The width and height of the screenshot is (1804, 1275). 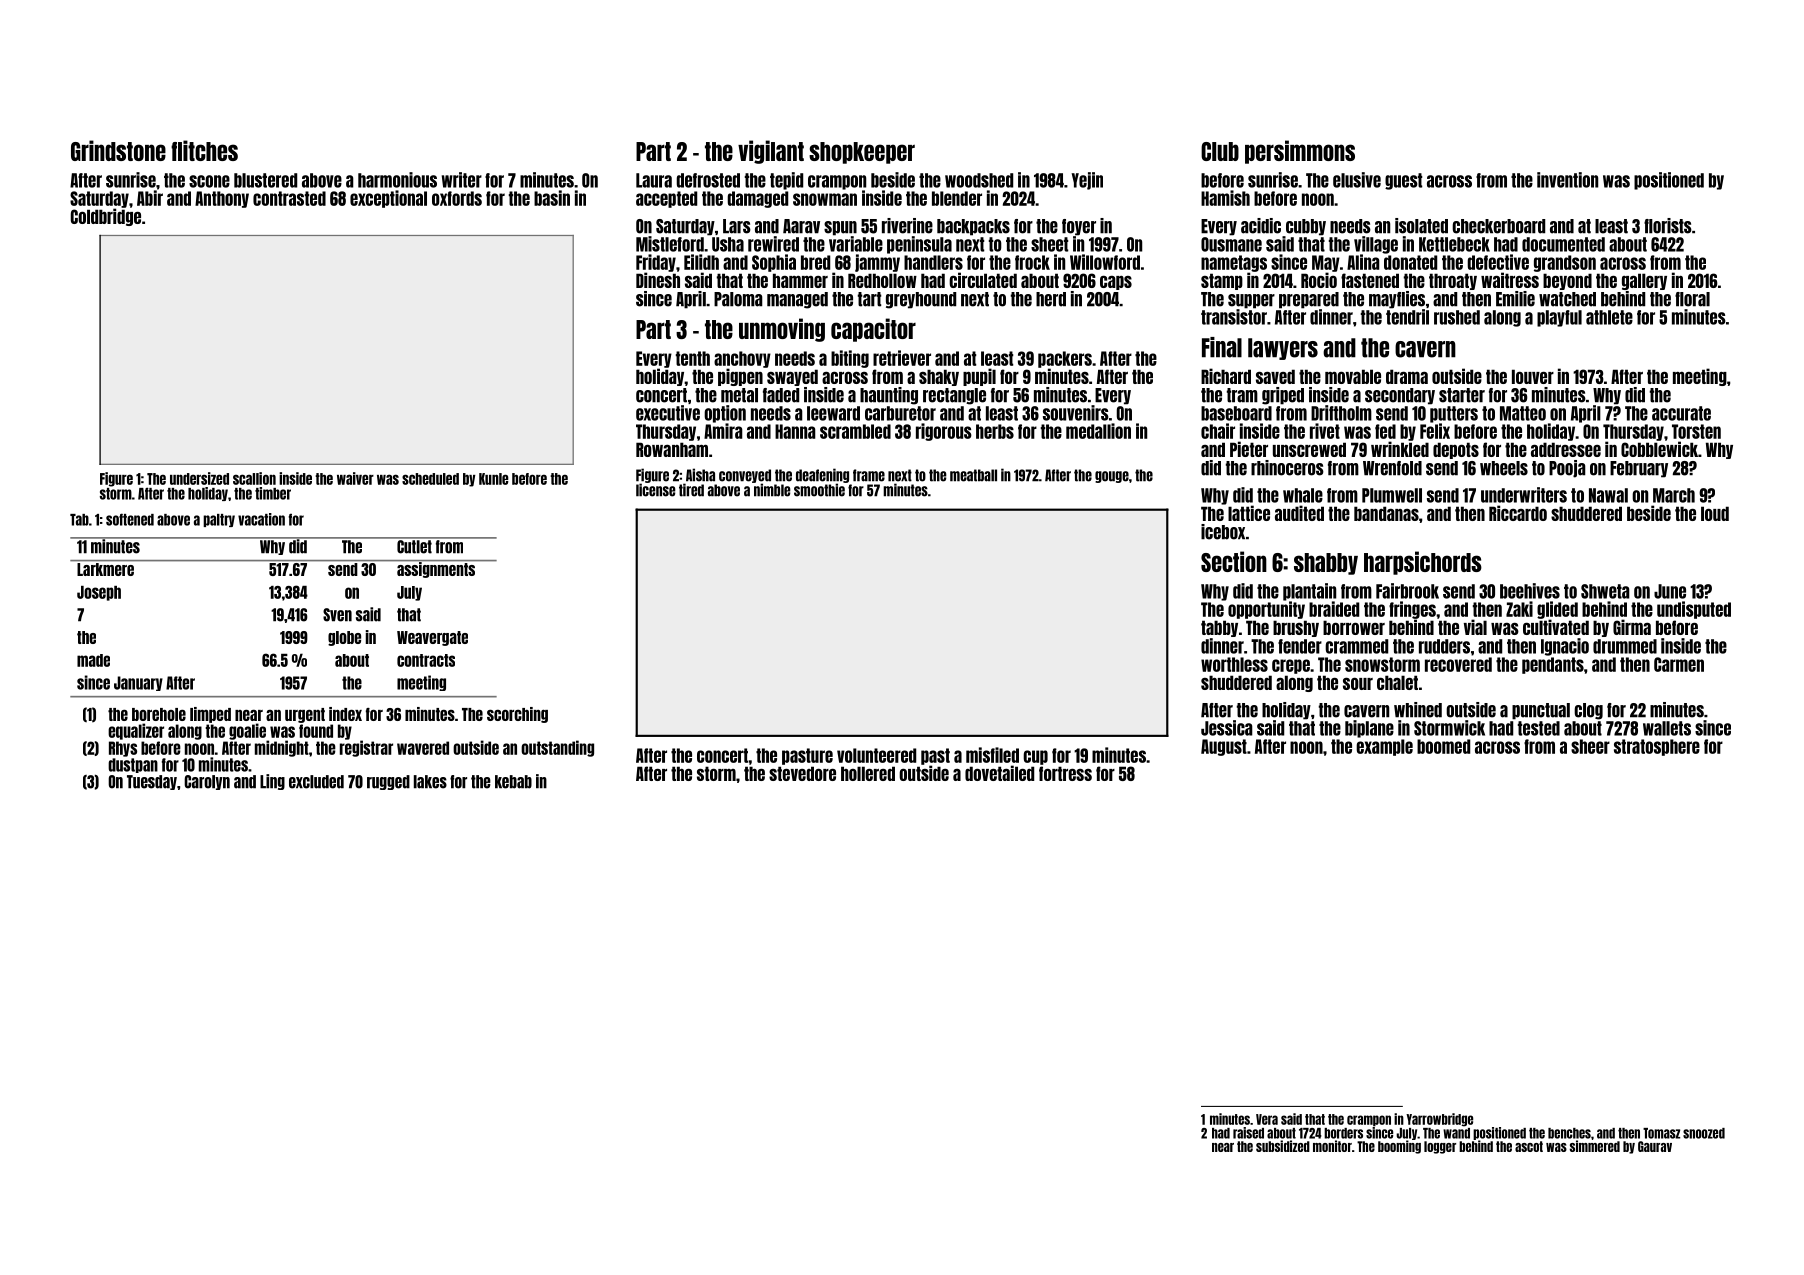 I want to click on whale, so click(x=1303, y=495).
